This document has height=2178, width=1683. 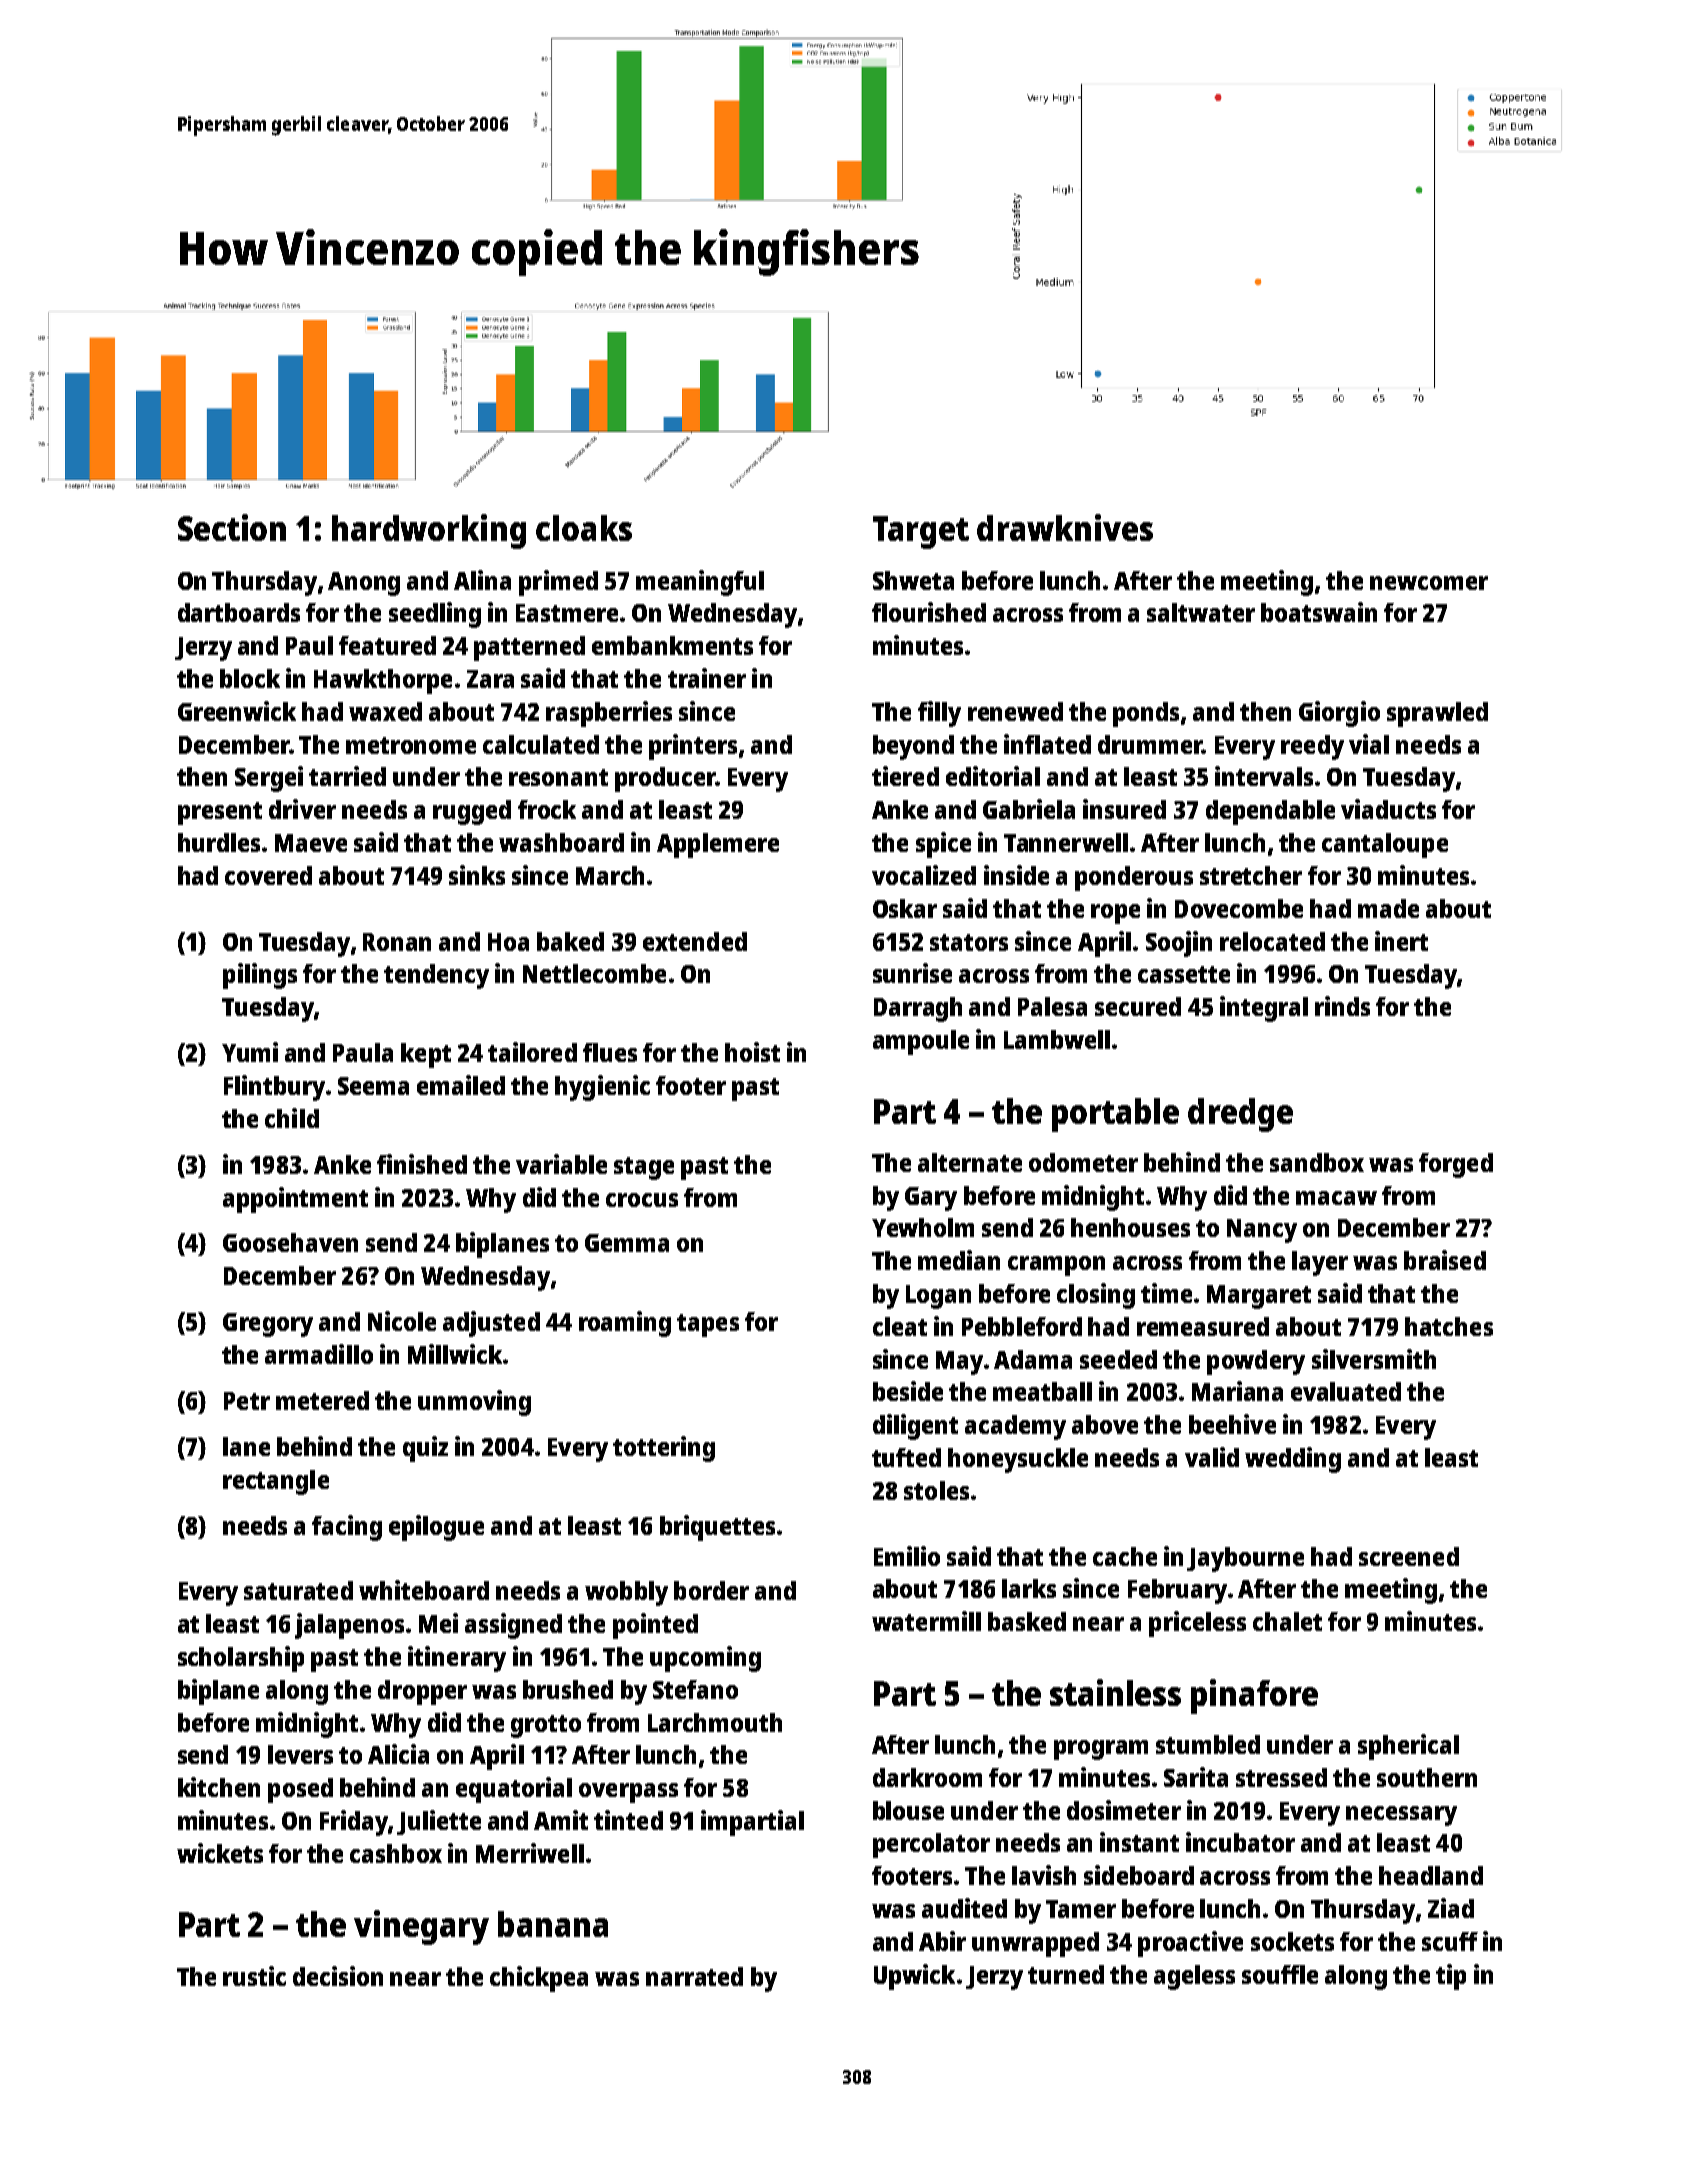 What do you see at coordinates (508, 942) in the document?
I see `Hoa` at bounding box center [508, 942].
